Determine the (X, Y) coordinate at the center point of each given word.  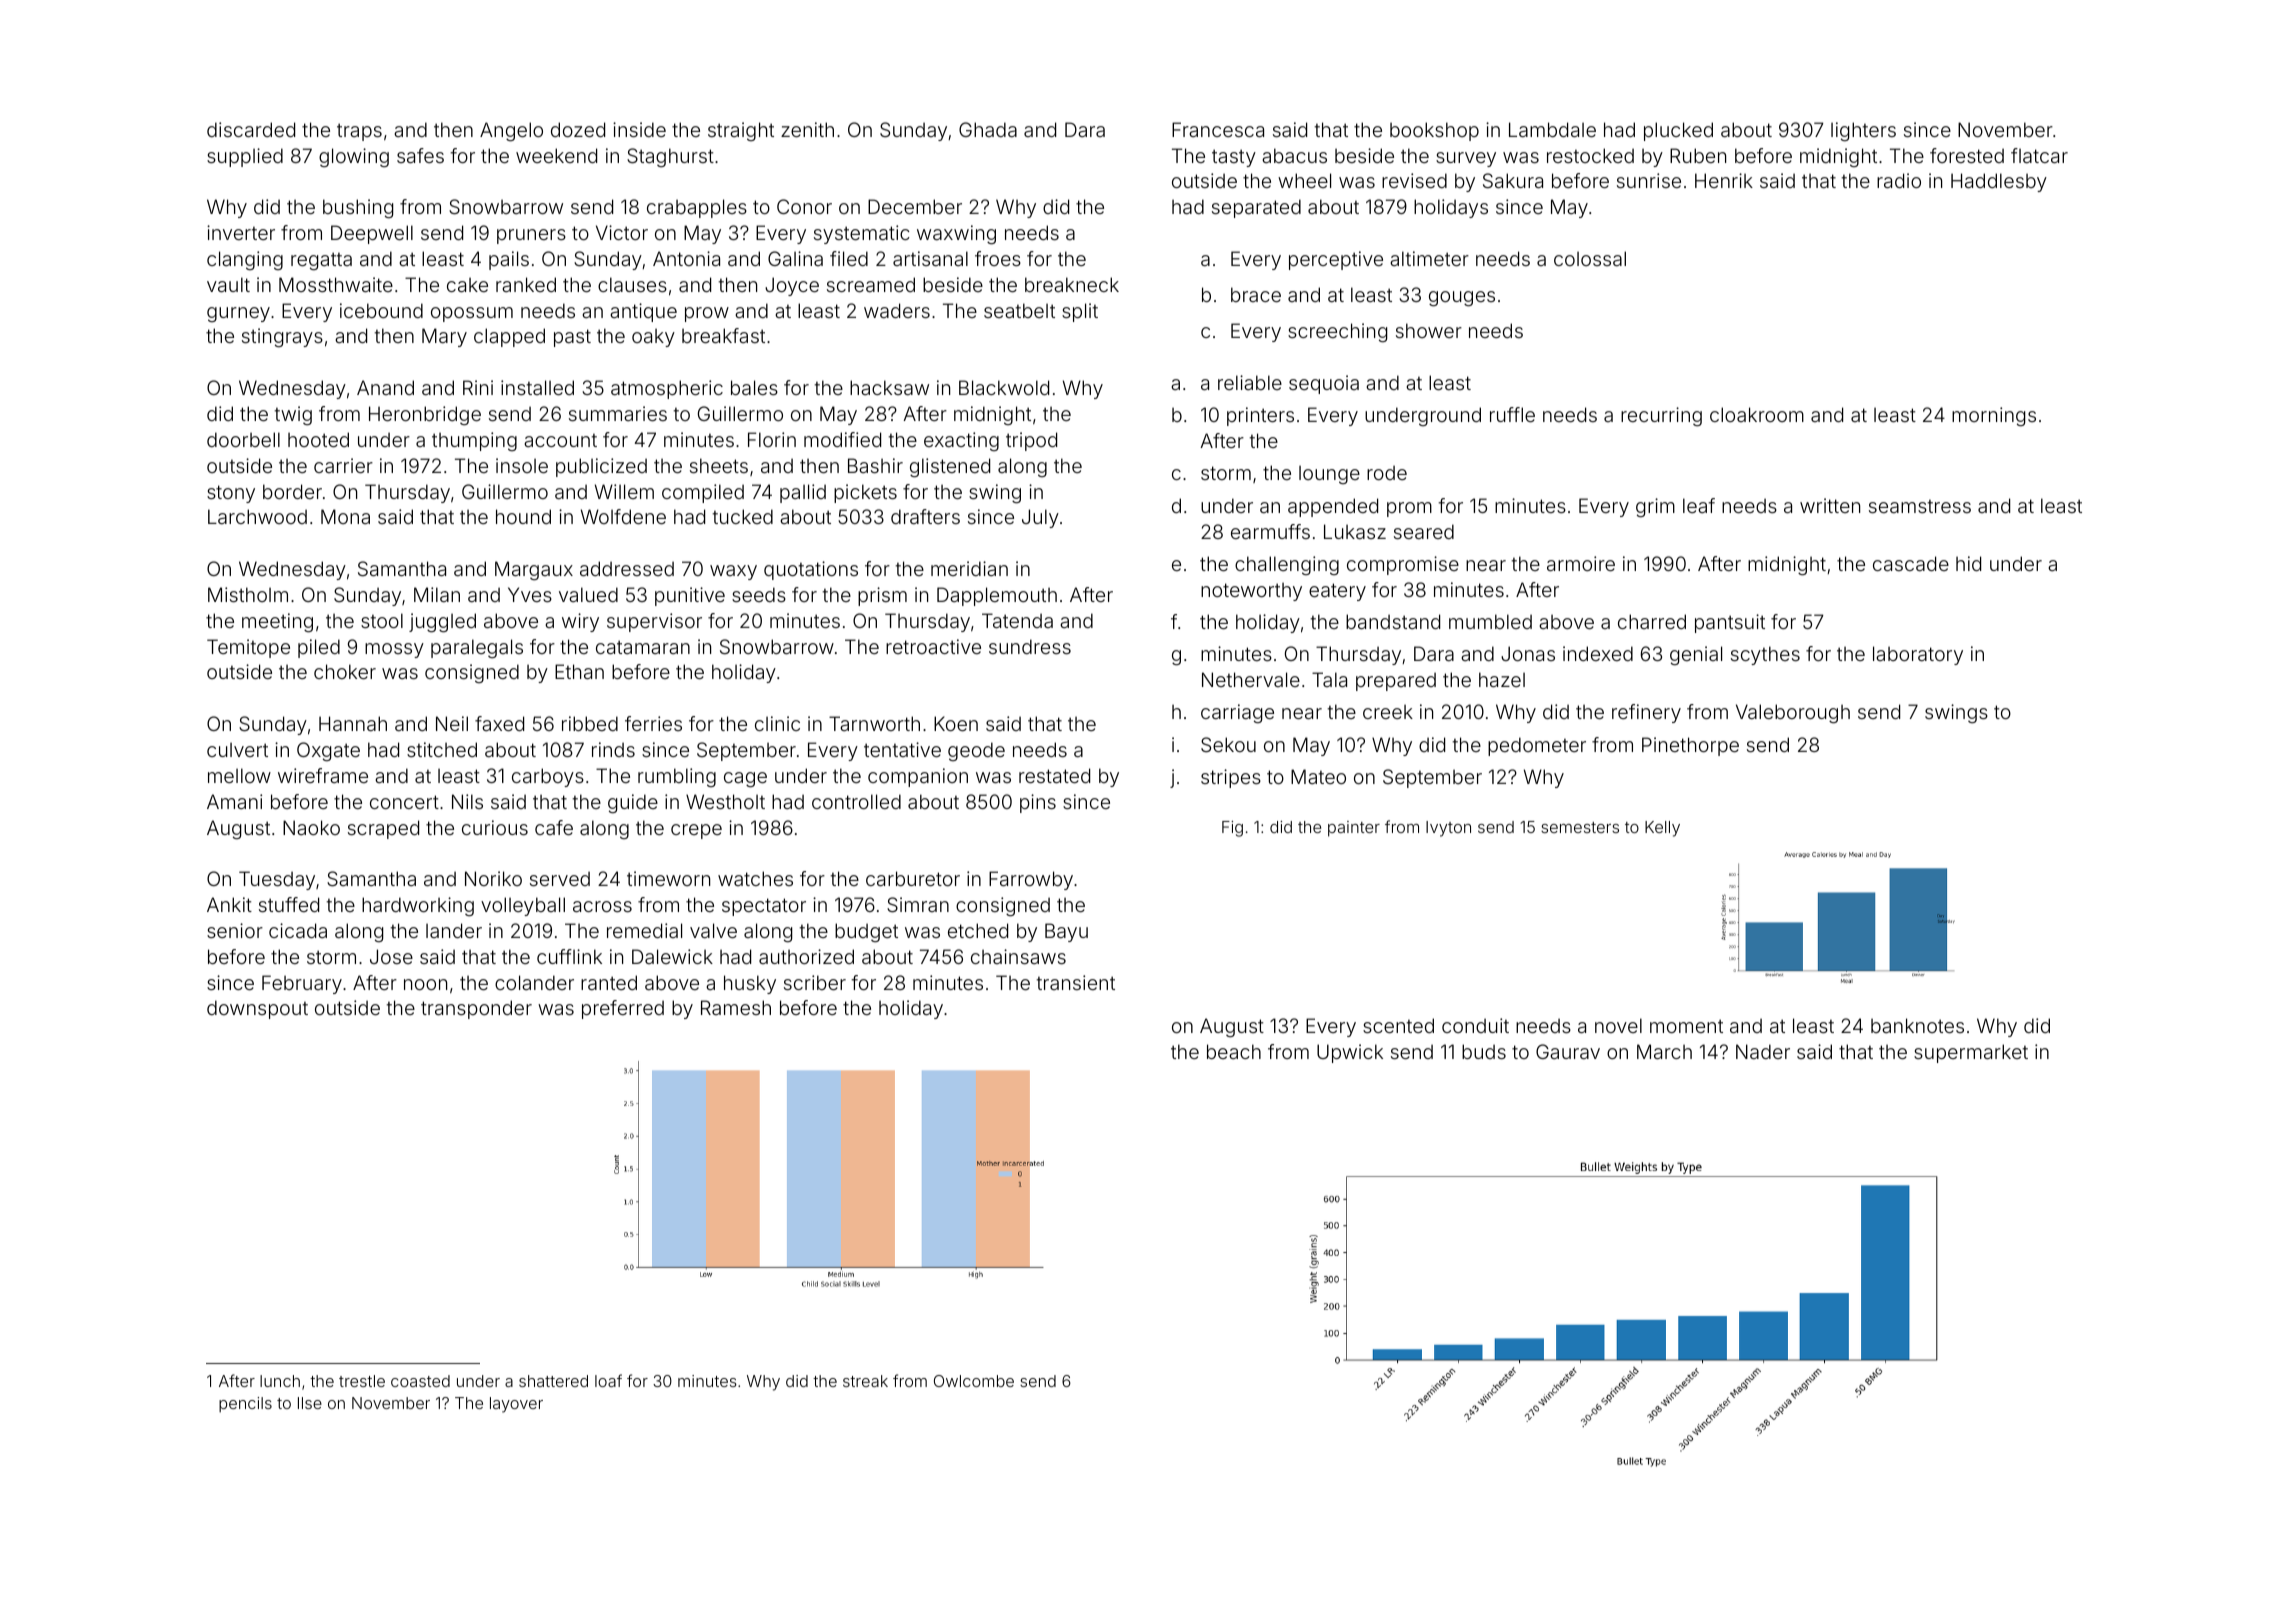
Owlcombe (974, 1381)
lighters (1863, 131)
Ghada (988, 129)
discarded (251, 129)
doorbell (243, 439)
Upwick (1350, 1053)
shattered (553, 1381)
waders (897, 310)
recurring (1661, 416)
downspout (257, 1009)
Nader (1763, 1051)
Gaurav (1568, 1051)
